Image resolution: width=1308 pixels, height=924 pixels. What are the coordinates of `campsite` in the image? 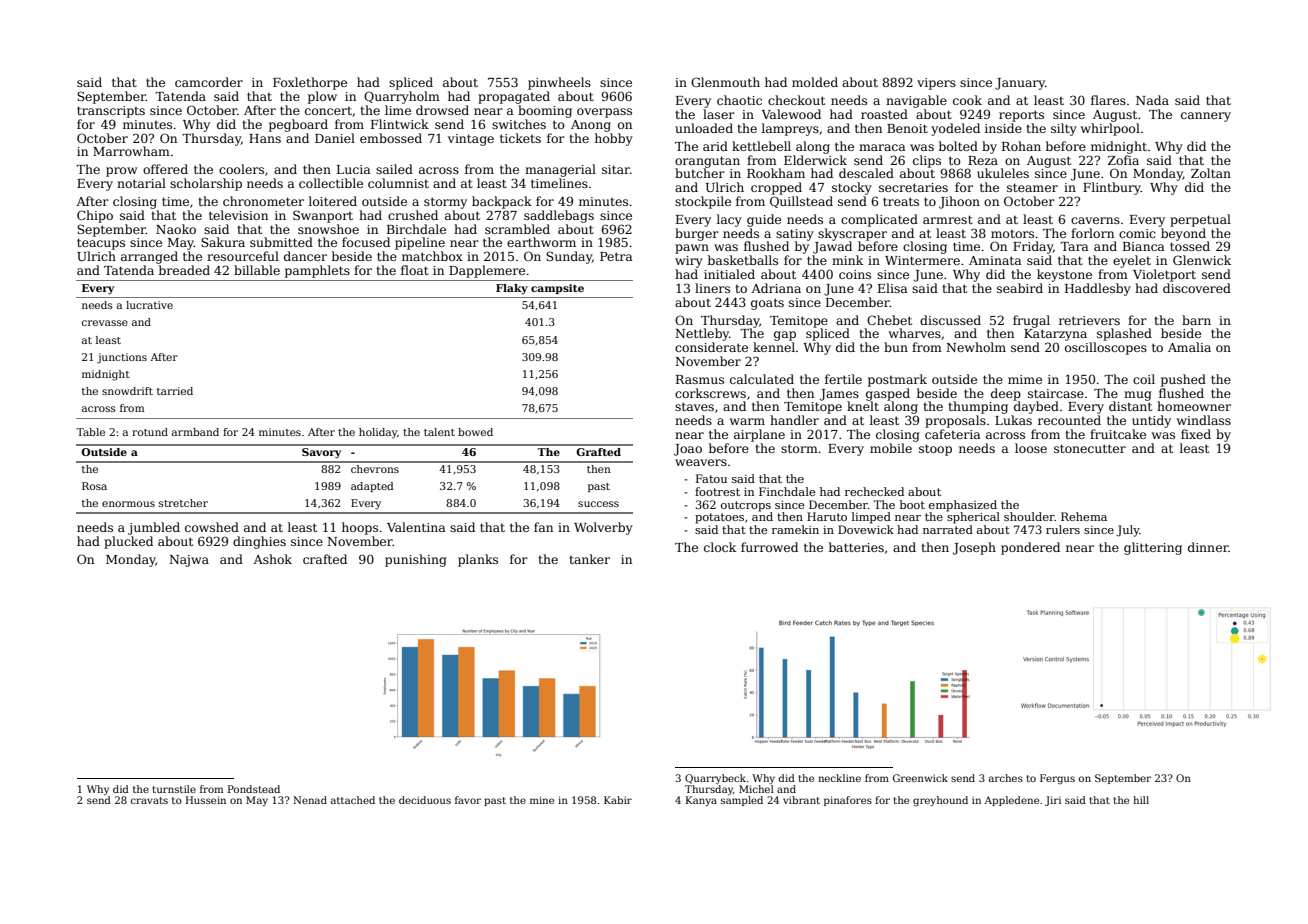 It's located at (557, 289).
